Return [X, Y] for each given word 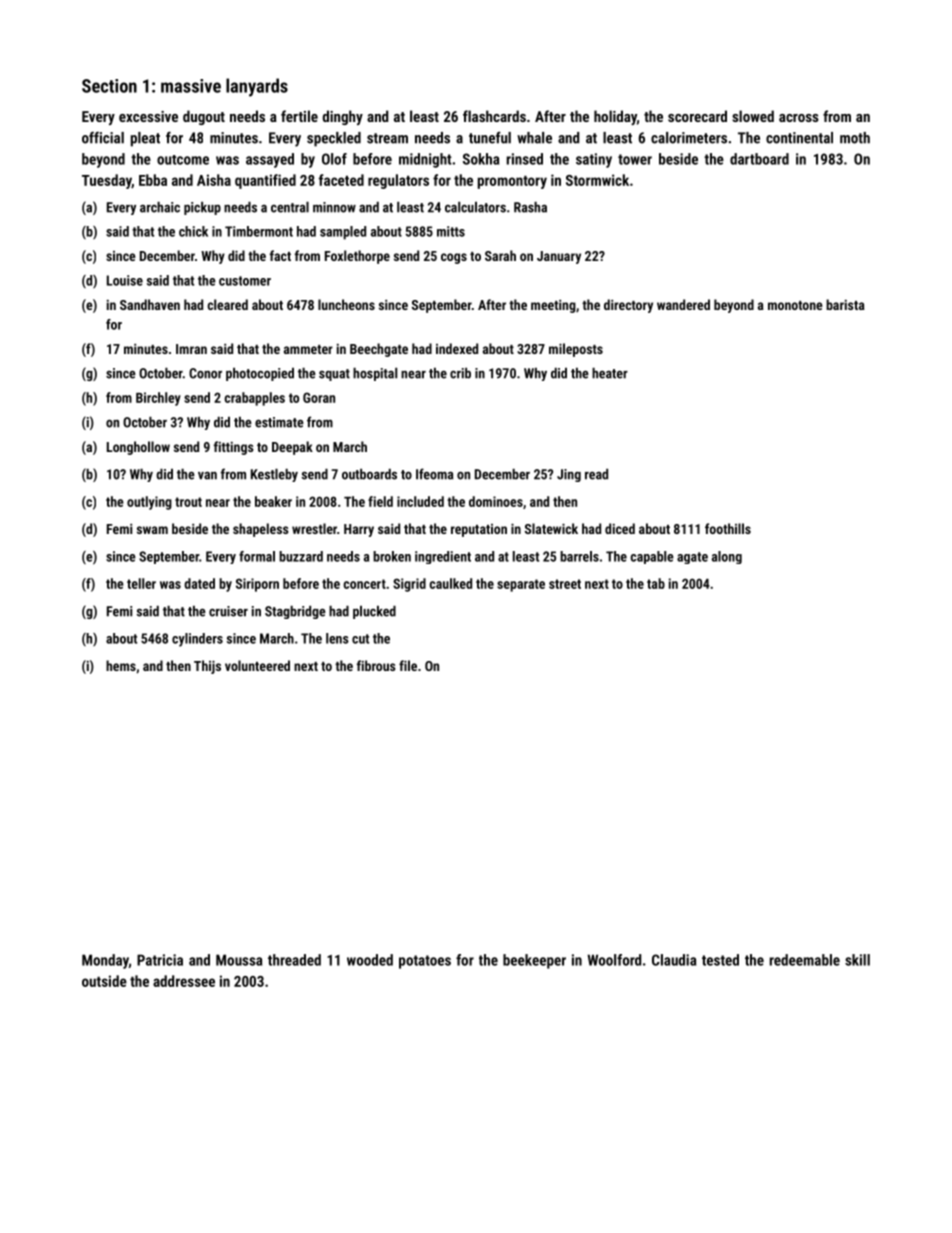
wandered [683, 304]
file [408, 665]
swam [152, 530]
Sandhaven [150, 304]
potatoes [425, 962]
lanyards [257, 87]
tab [656, 583]
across [799, 118]
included [420, 501]
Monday [105, 961]
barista [845, 304]
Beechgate [379, 350]
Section [109, 86]
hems [121, 665]
